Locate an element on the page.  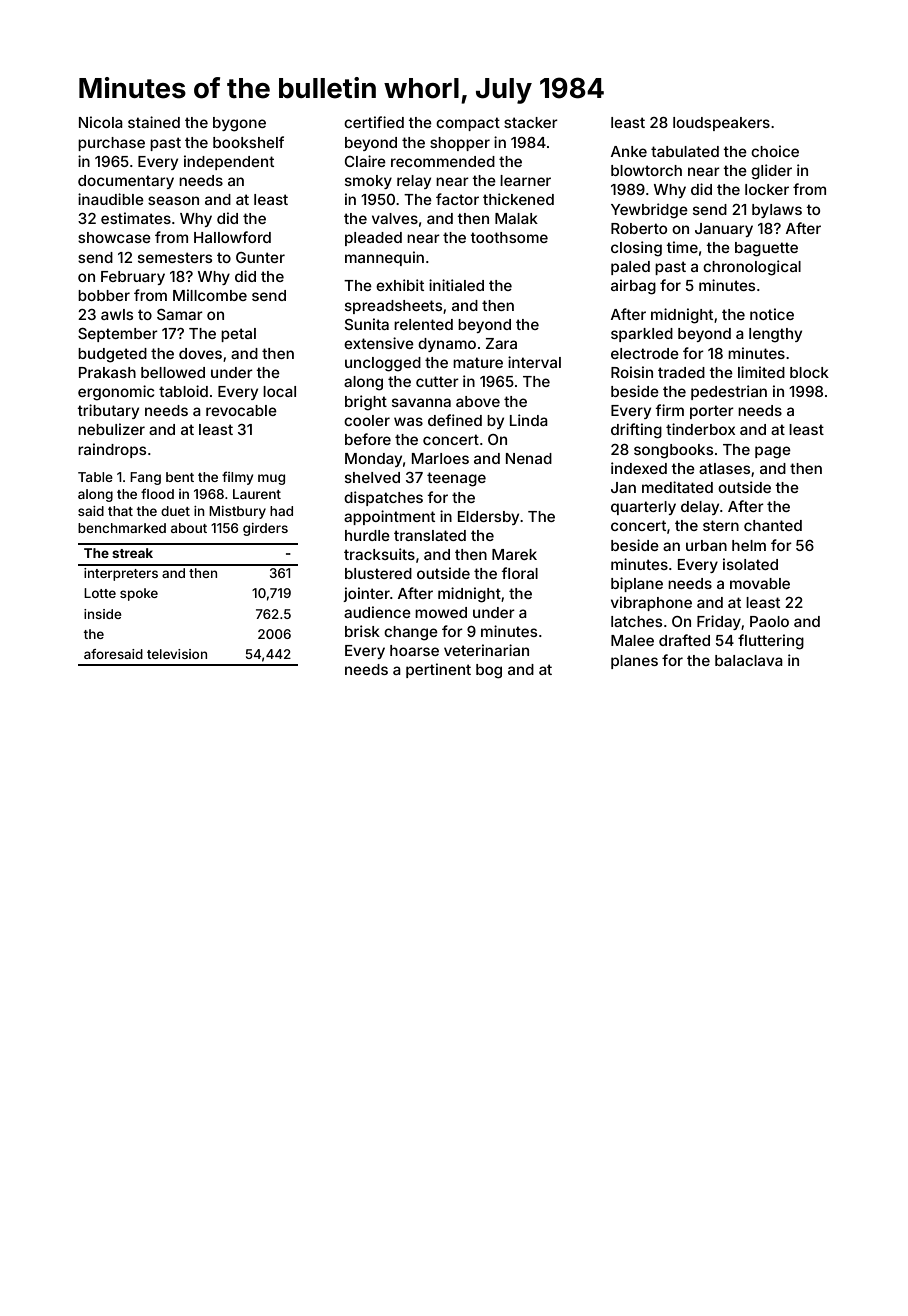
certified is located at coordinates (374, 122).
